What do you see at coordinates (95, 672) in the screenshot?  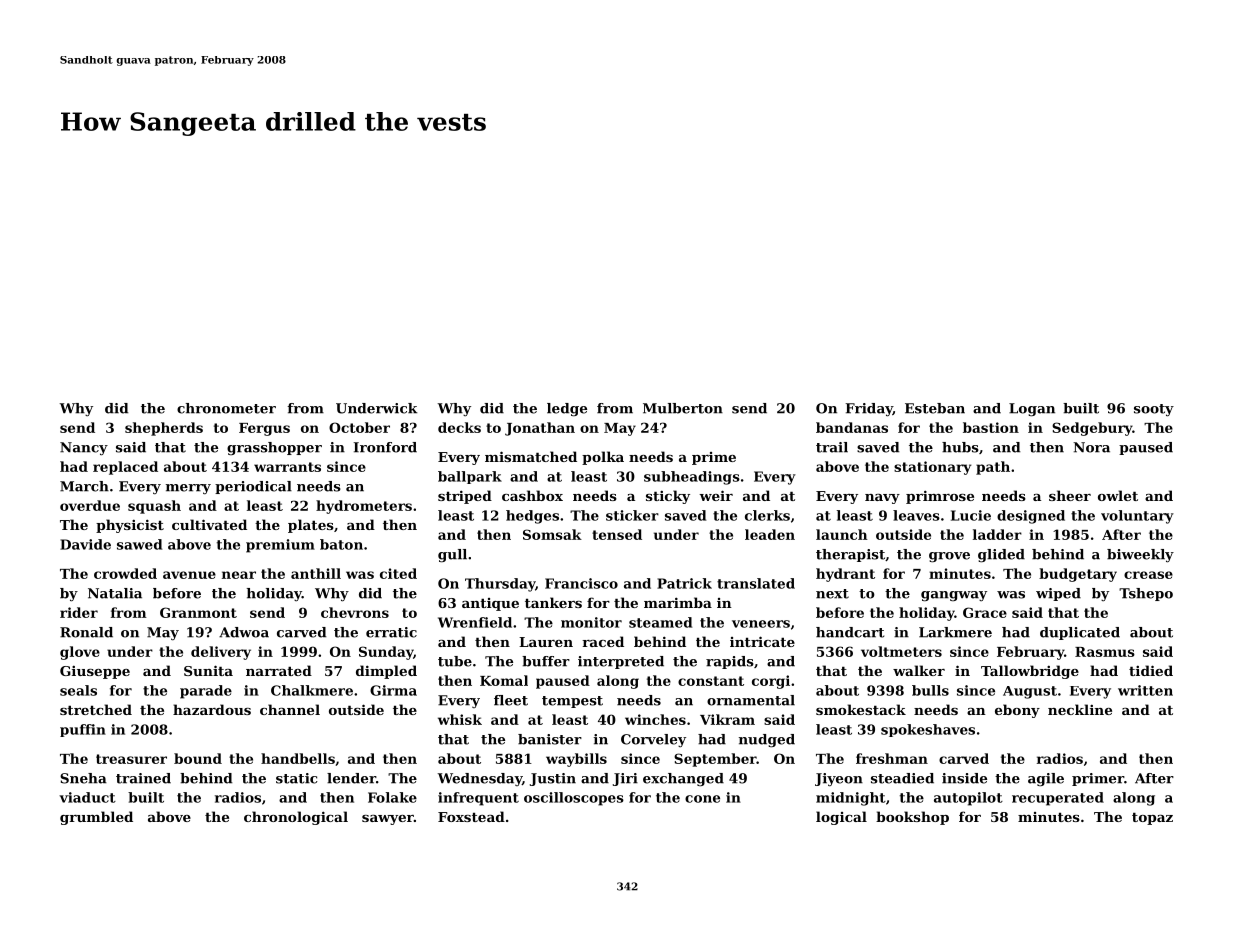 I see `Giuseppe` at bounding box center [95, 672].
